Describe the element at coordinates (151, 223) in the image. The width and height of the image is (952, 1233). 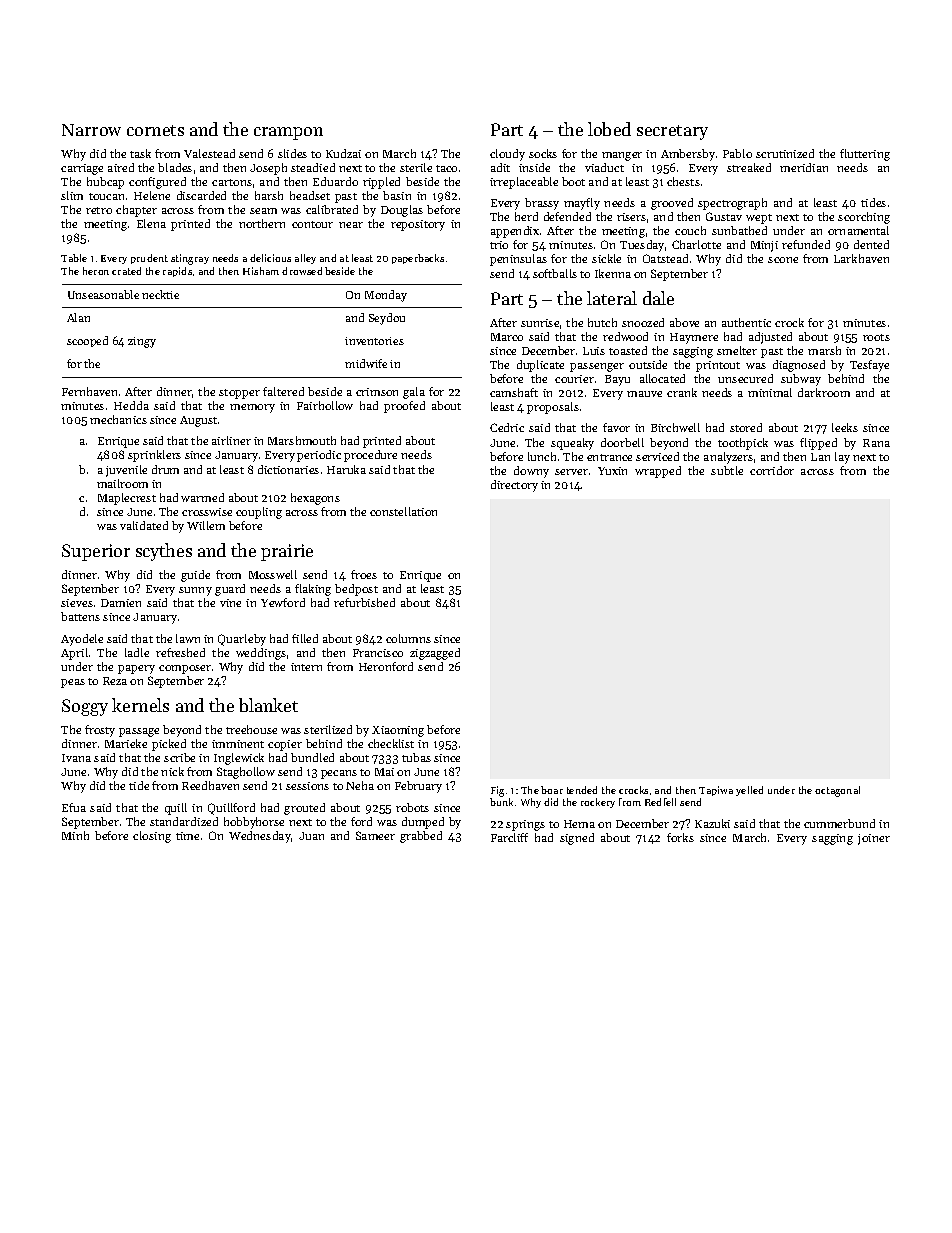
I see `Elena` at that location.
